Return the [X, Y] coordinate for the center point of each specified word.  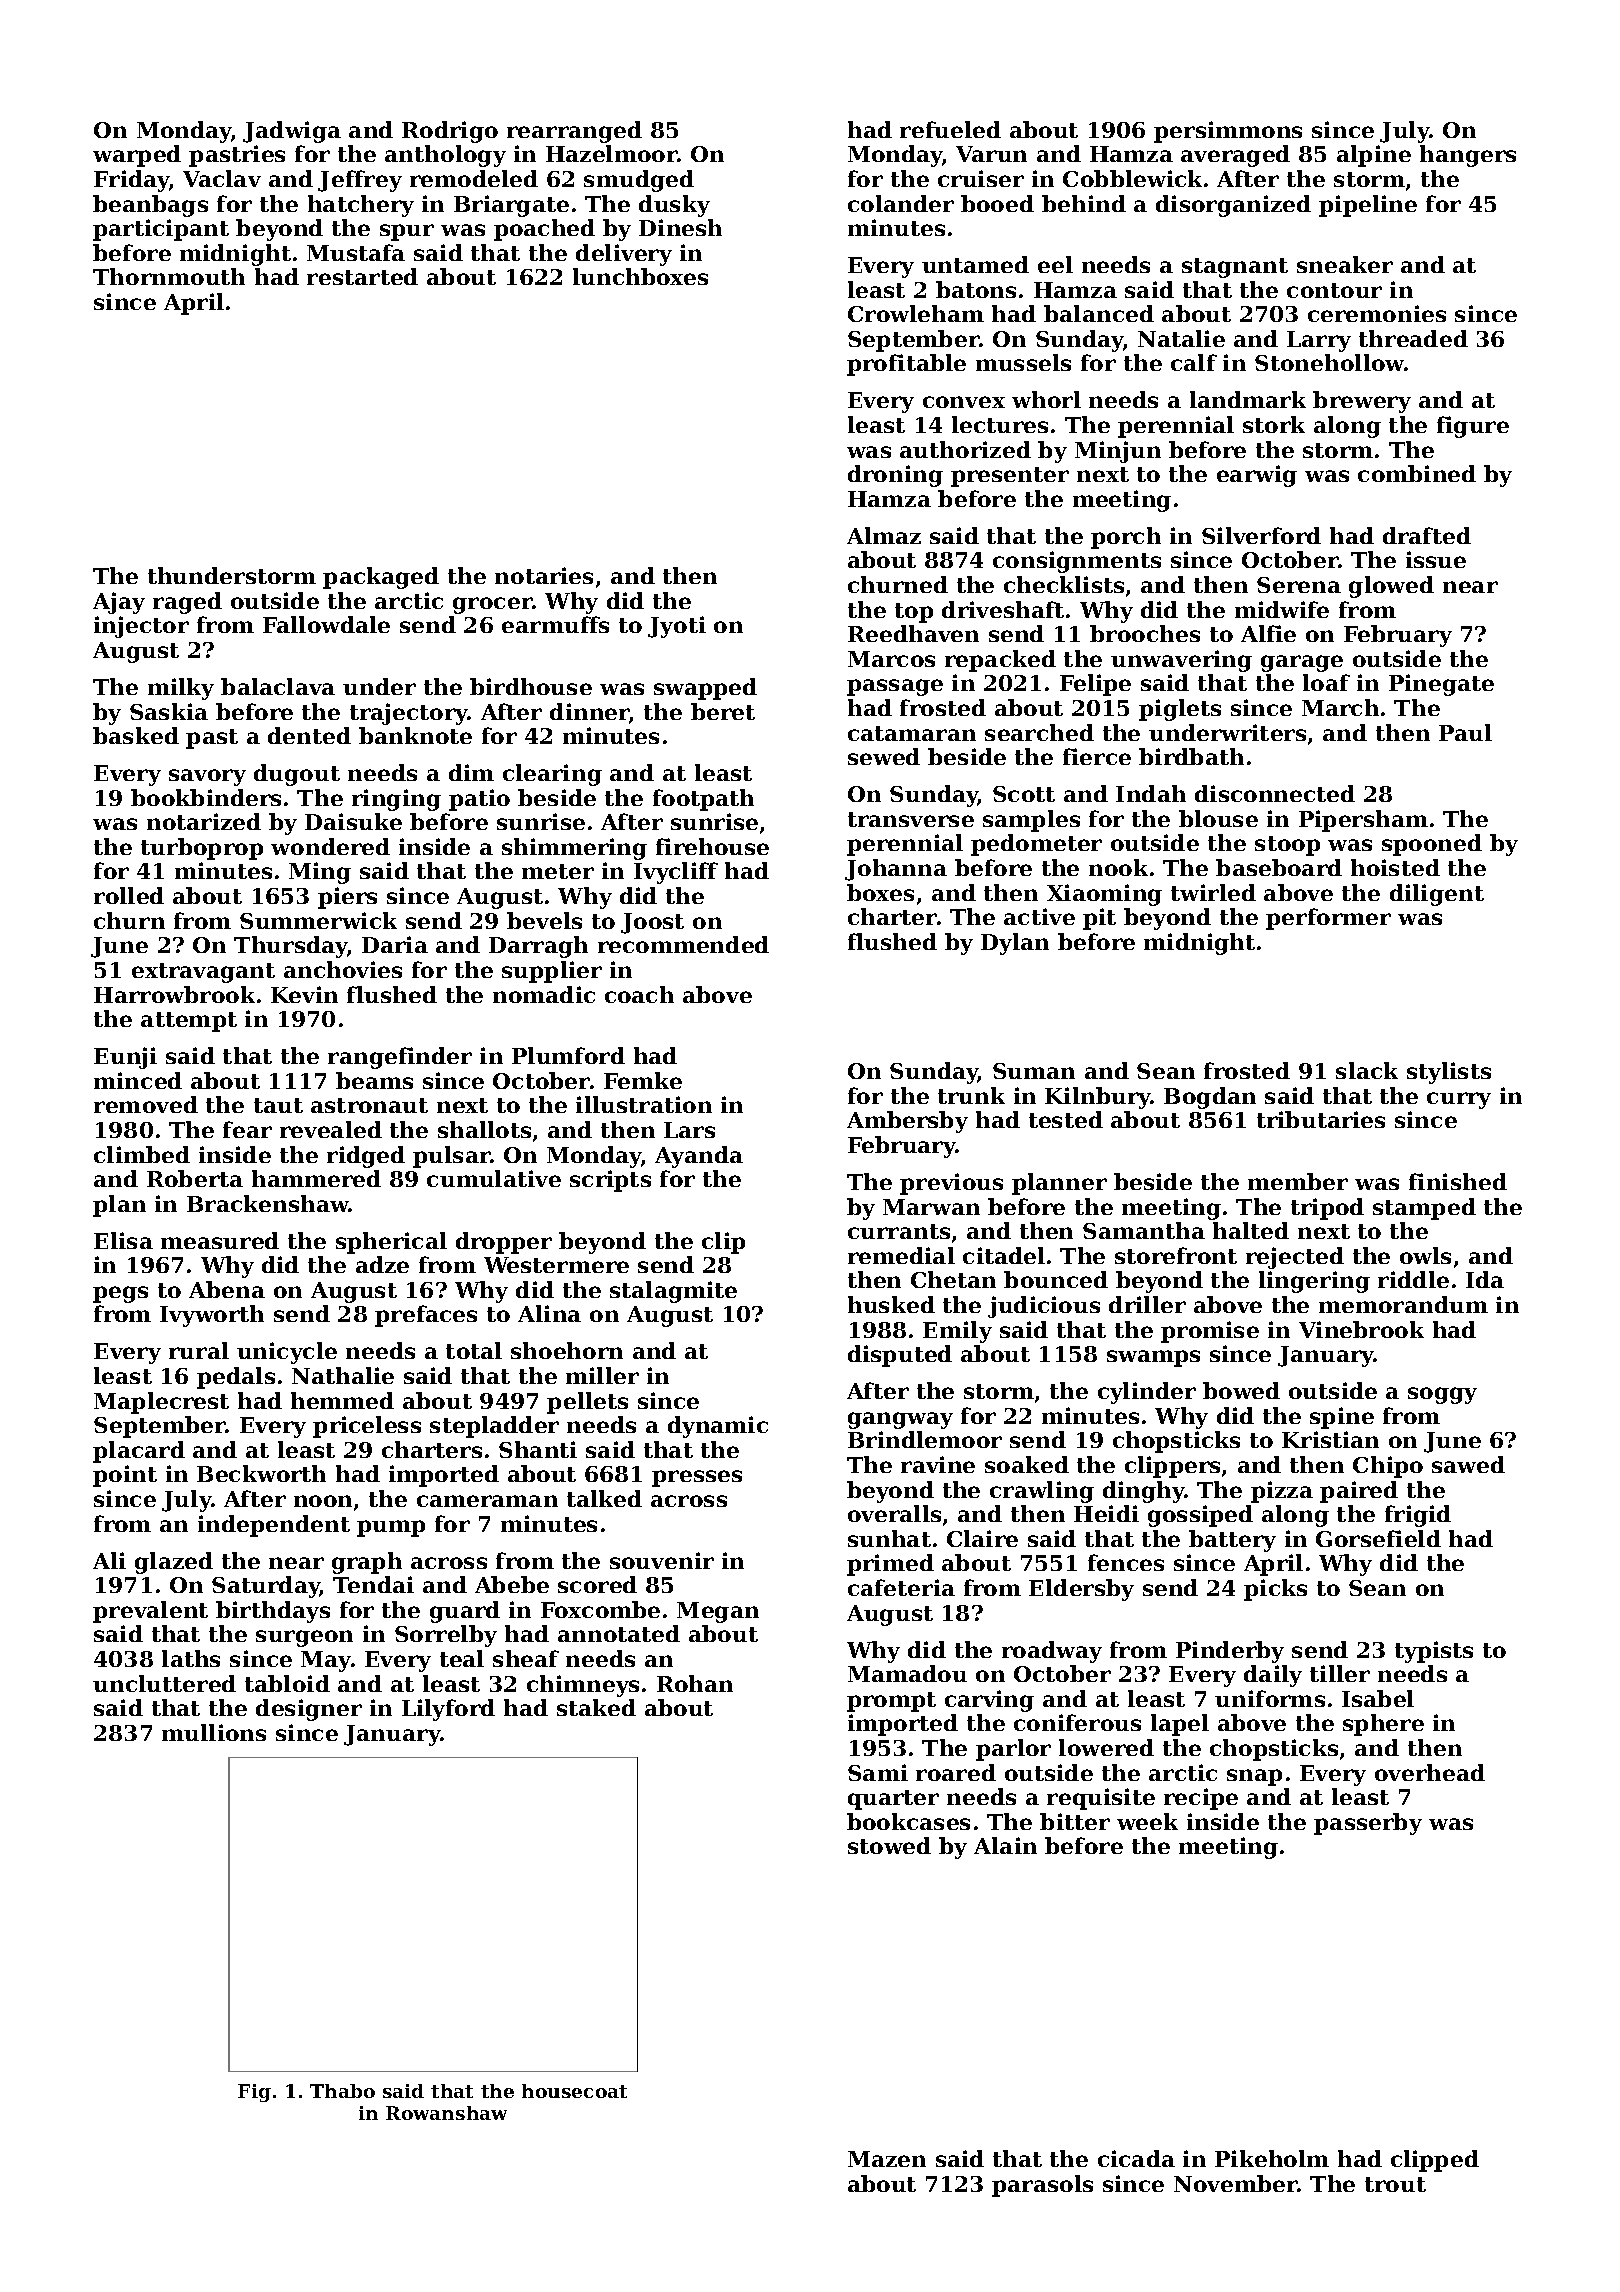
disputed [900, 1356]
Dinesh [680, 227]
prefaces [426, 1316]
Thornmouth [169, 276]
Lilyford [448, 1710]
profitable [906, 365]
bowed [1241, 1390]
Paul [1465, 732]
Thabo [342, 2091]
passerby [1368, 1824]
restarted [362, 276]
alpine [1374, 156]
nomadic [544, 994]
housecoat [574, 2091]
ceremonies [1377, 313]
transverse [911, 819]
